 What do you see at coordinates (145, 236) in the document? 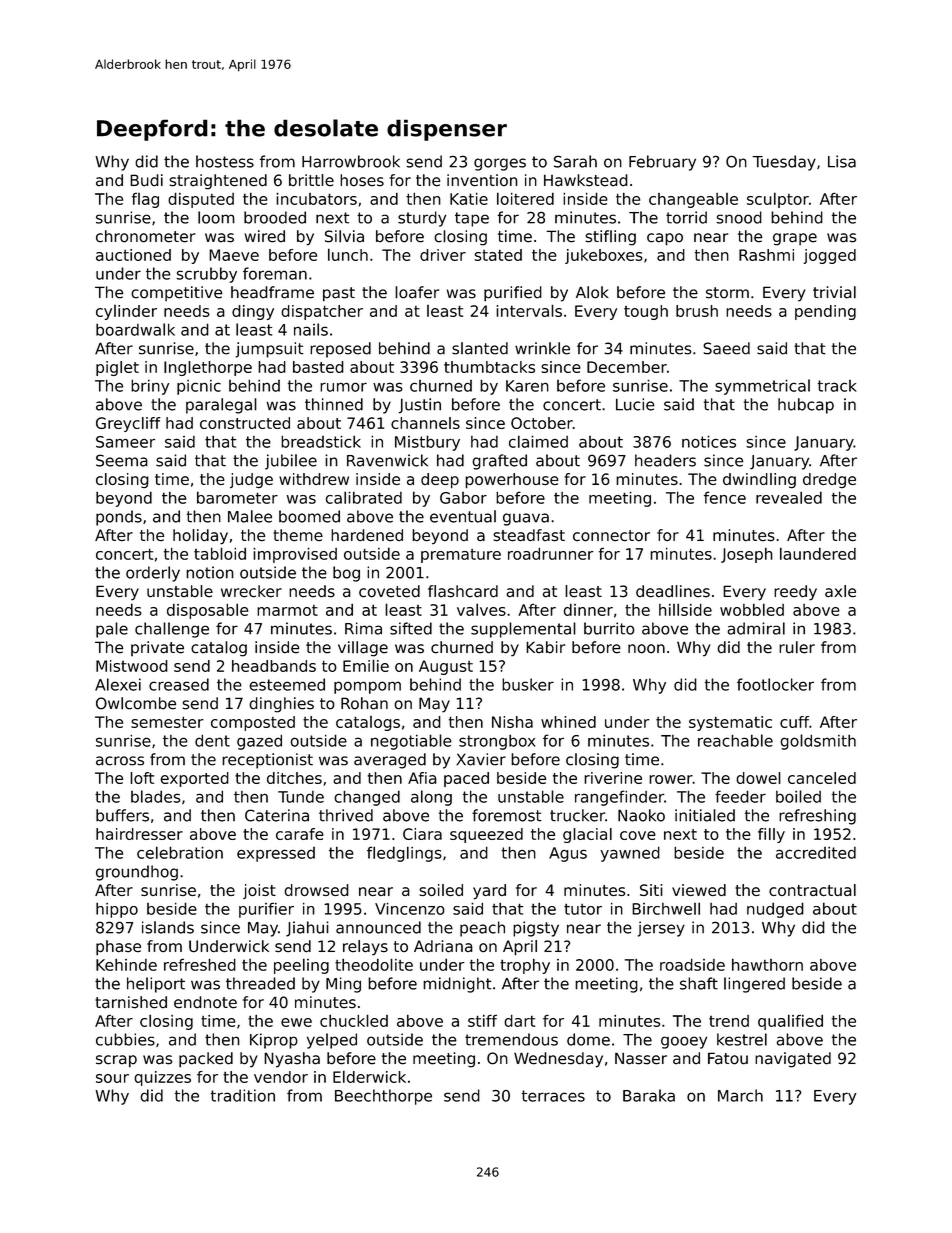
I see `chronometer` at bounding box center [145, 236].
